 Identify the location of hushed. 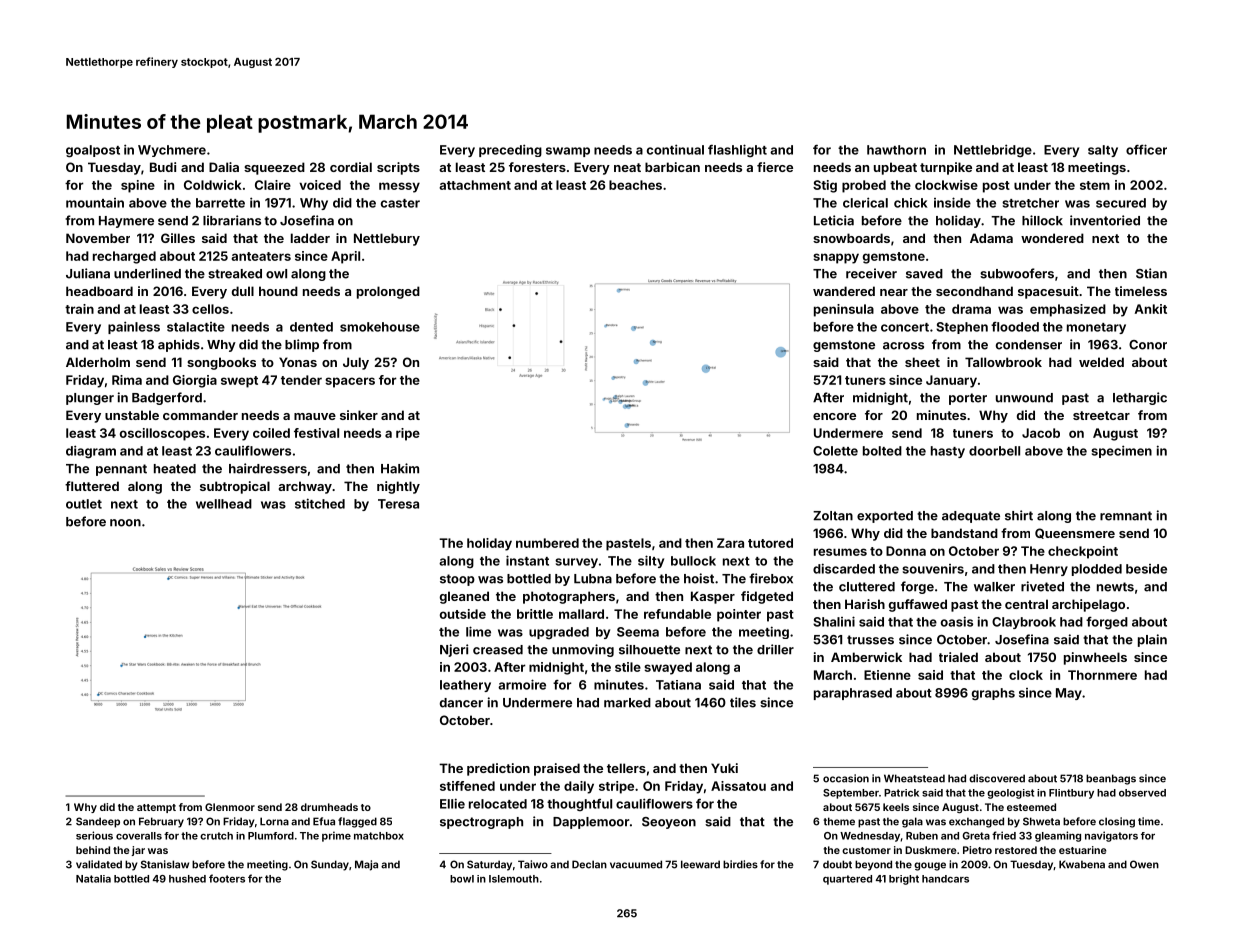
(187, 879).
